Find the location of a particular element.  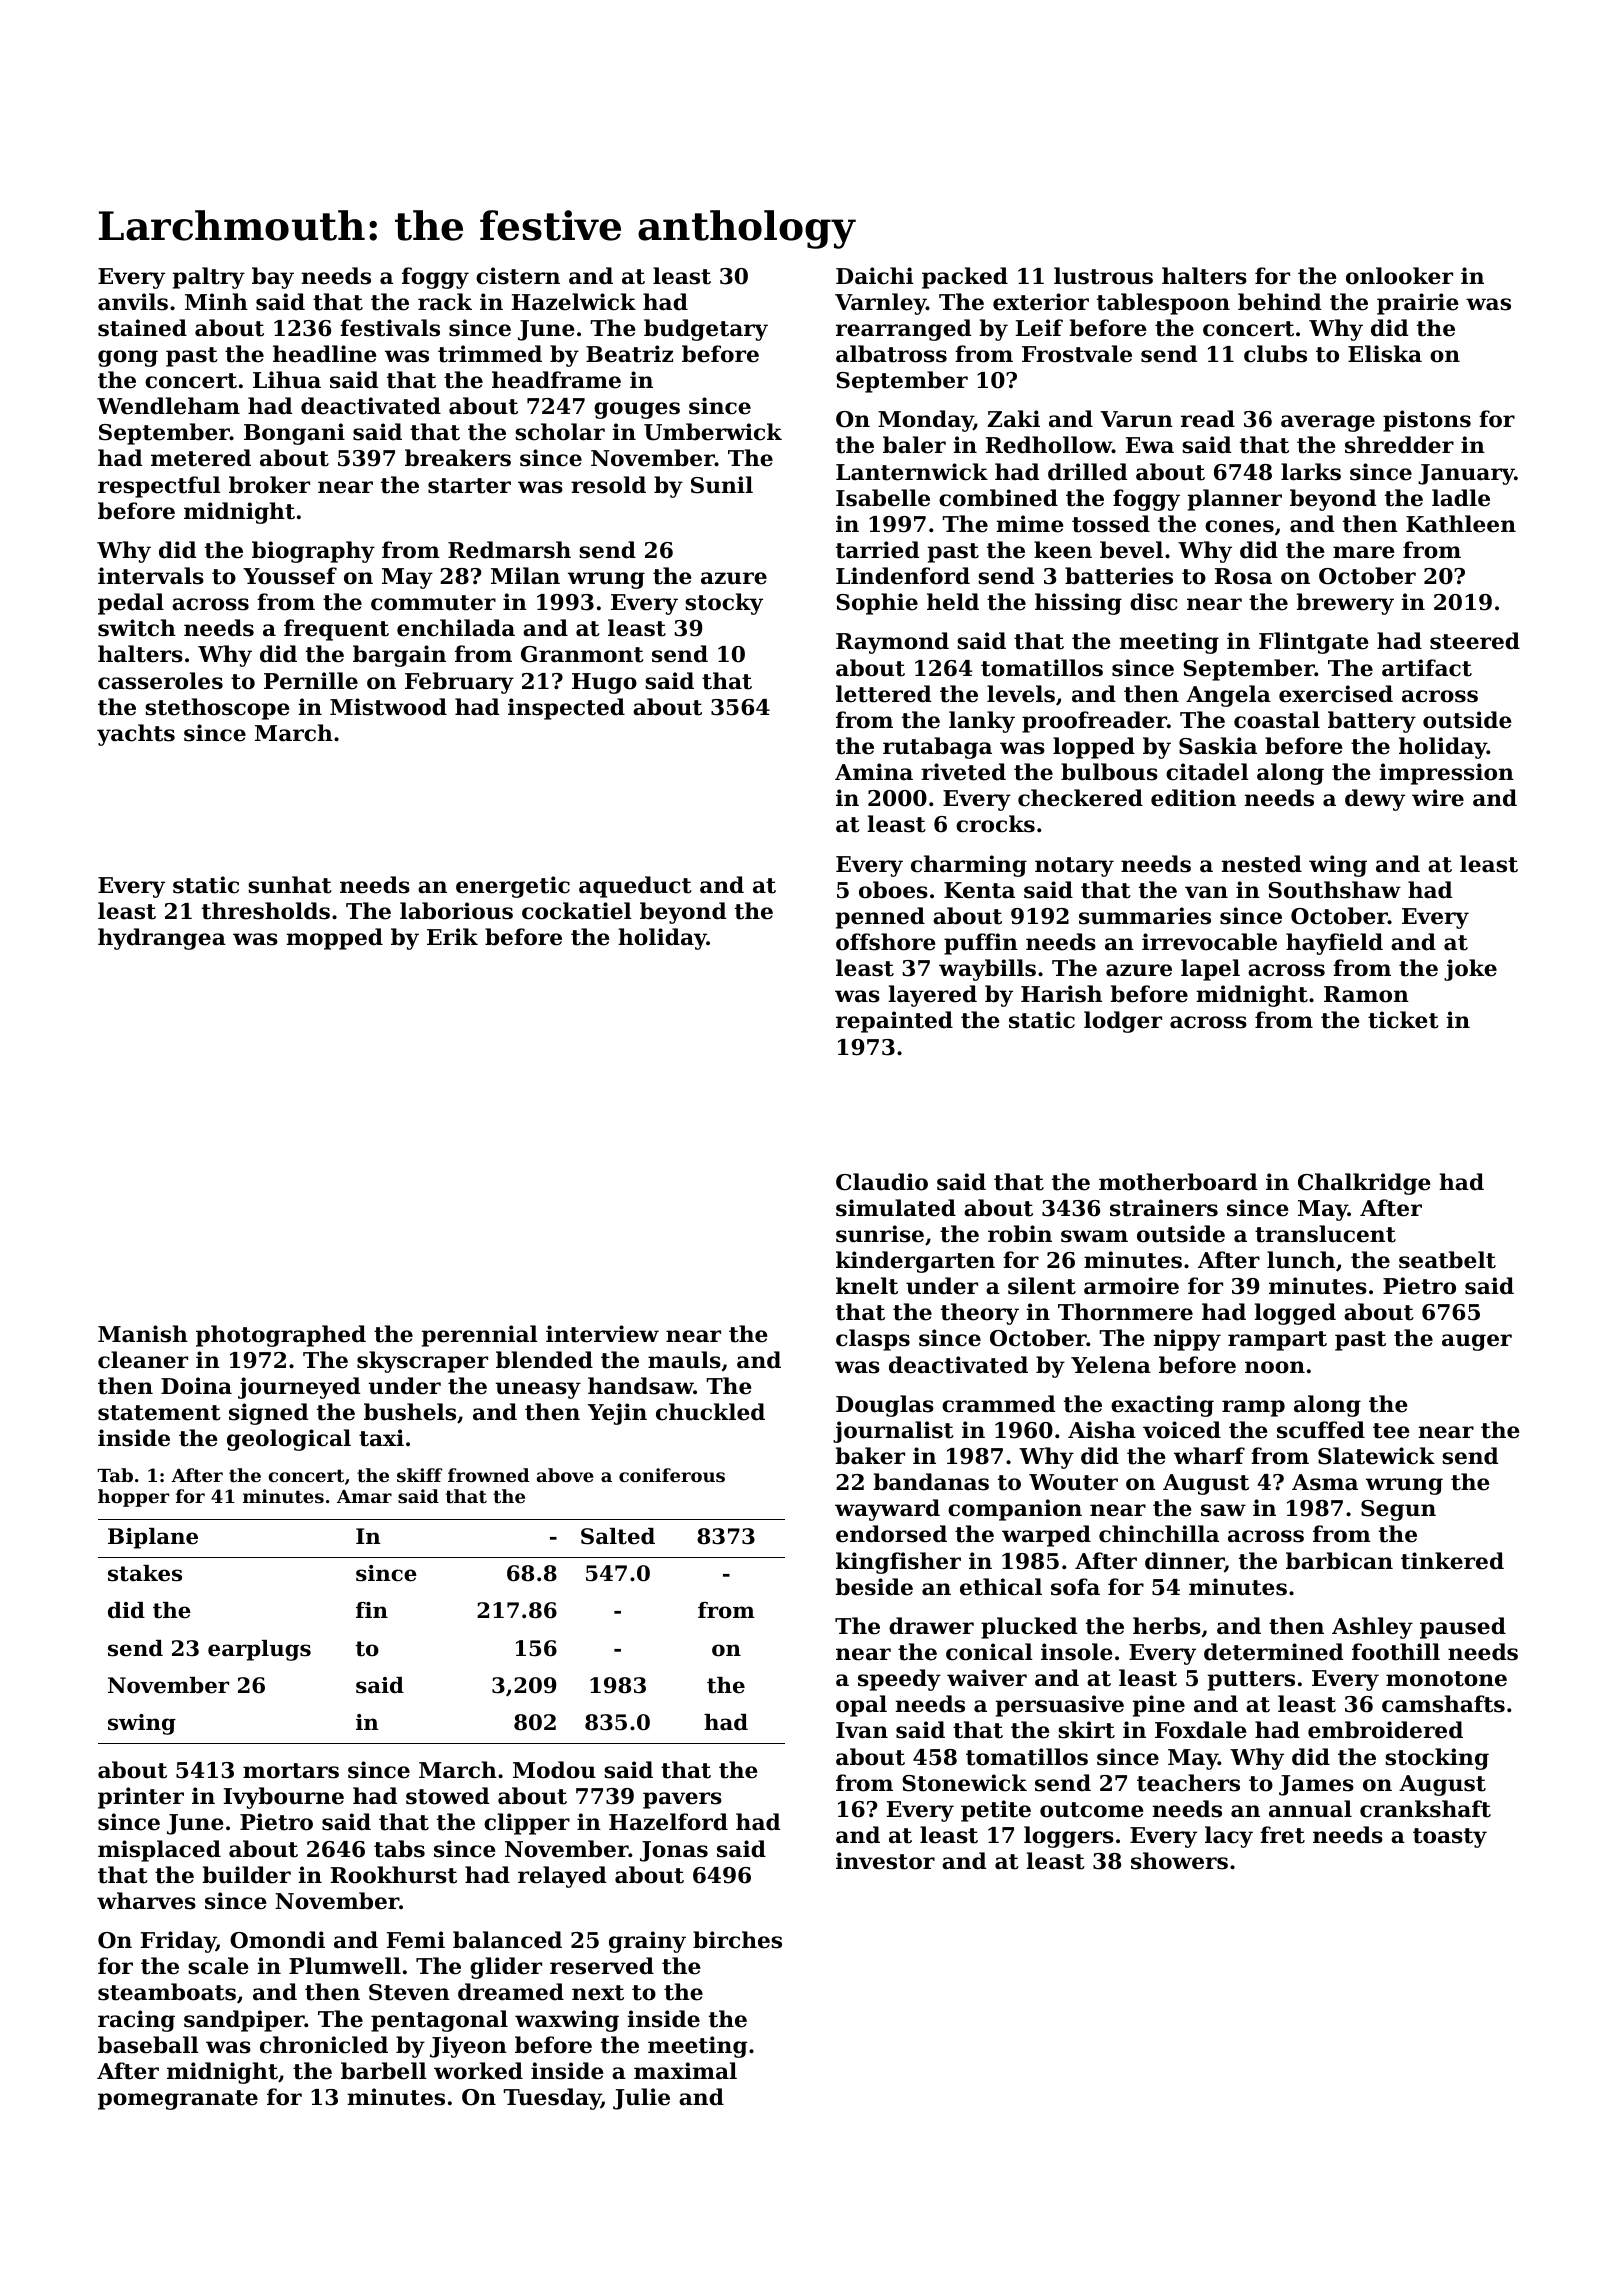

gouges is located at coordinates (637, 410).
